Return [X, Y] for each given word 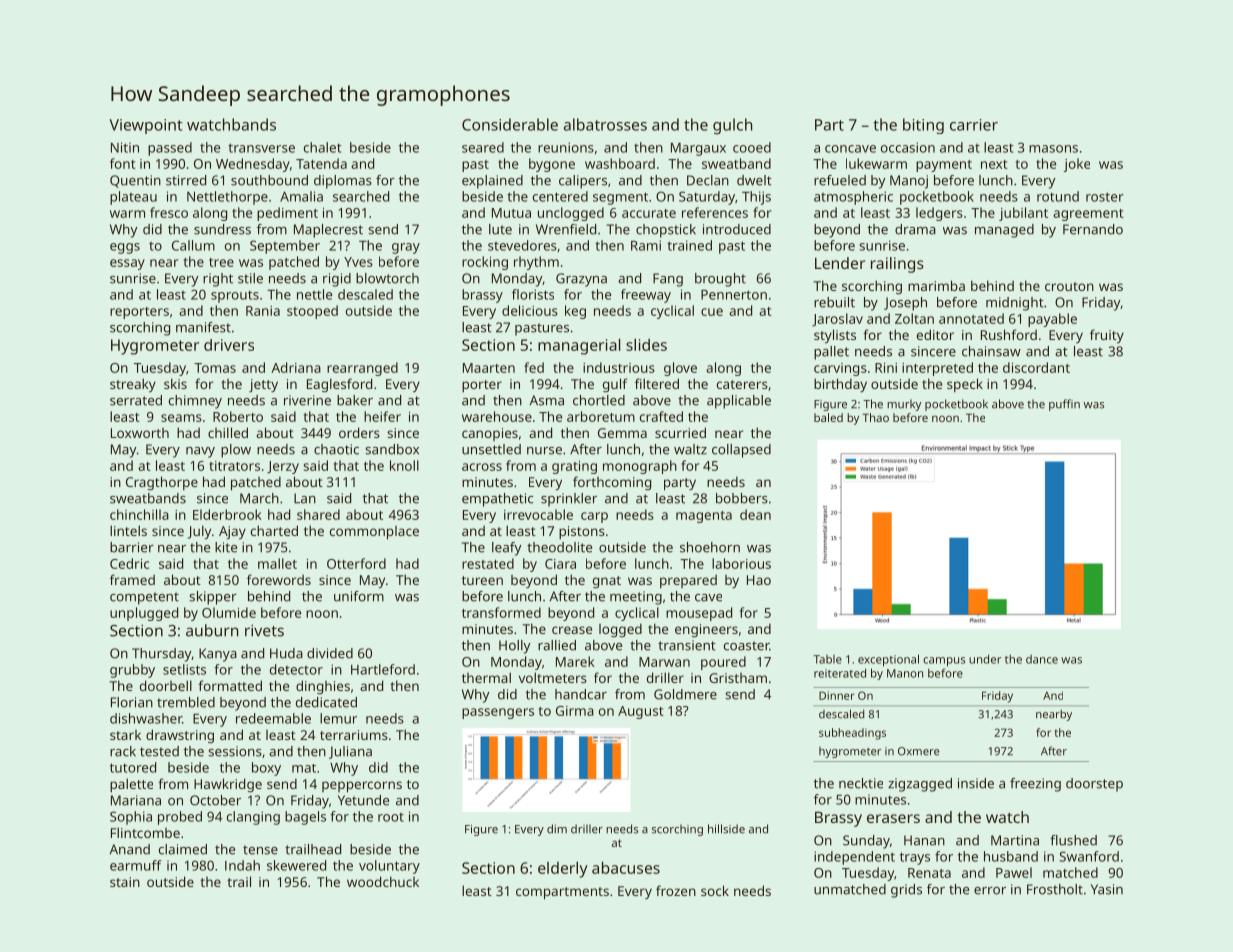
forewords [279, 579]
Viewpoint [146, 126]
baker [355, 400]
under [985, 659]
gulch [732, 126]
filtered [657, 383]
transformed [501, 612]
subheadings [852, 734]
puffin [1064, 405]
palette [131, 785]
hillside [726, 829]
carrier [974, 125]
